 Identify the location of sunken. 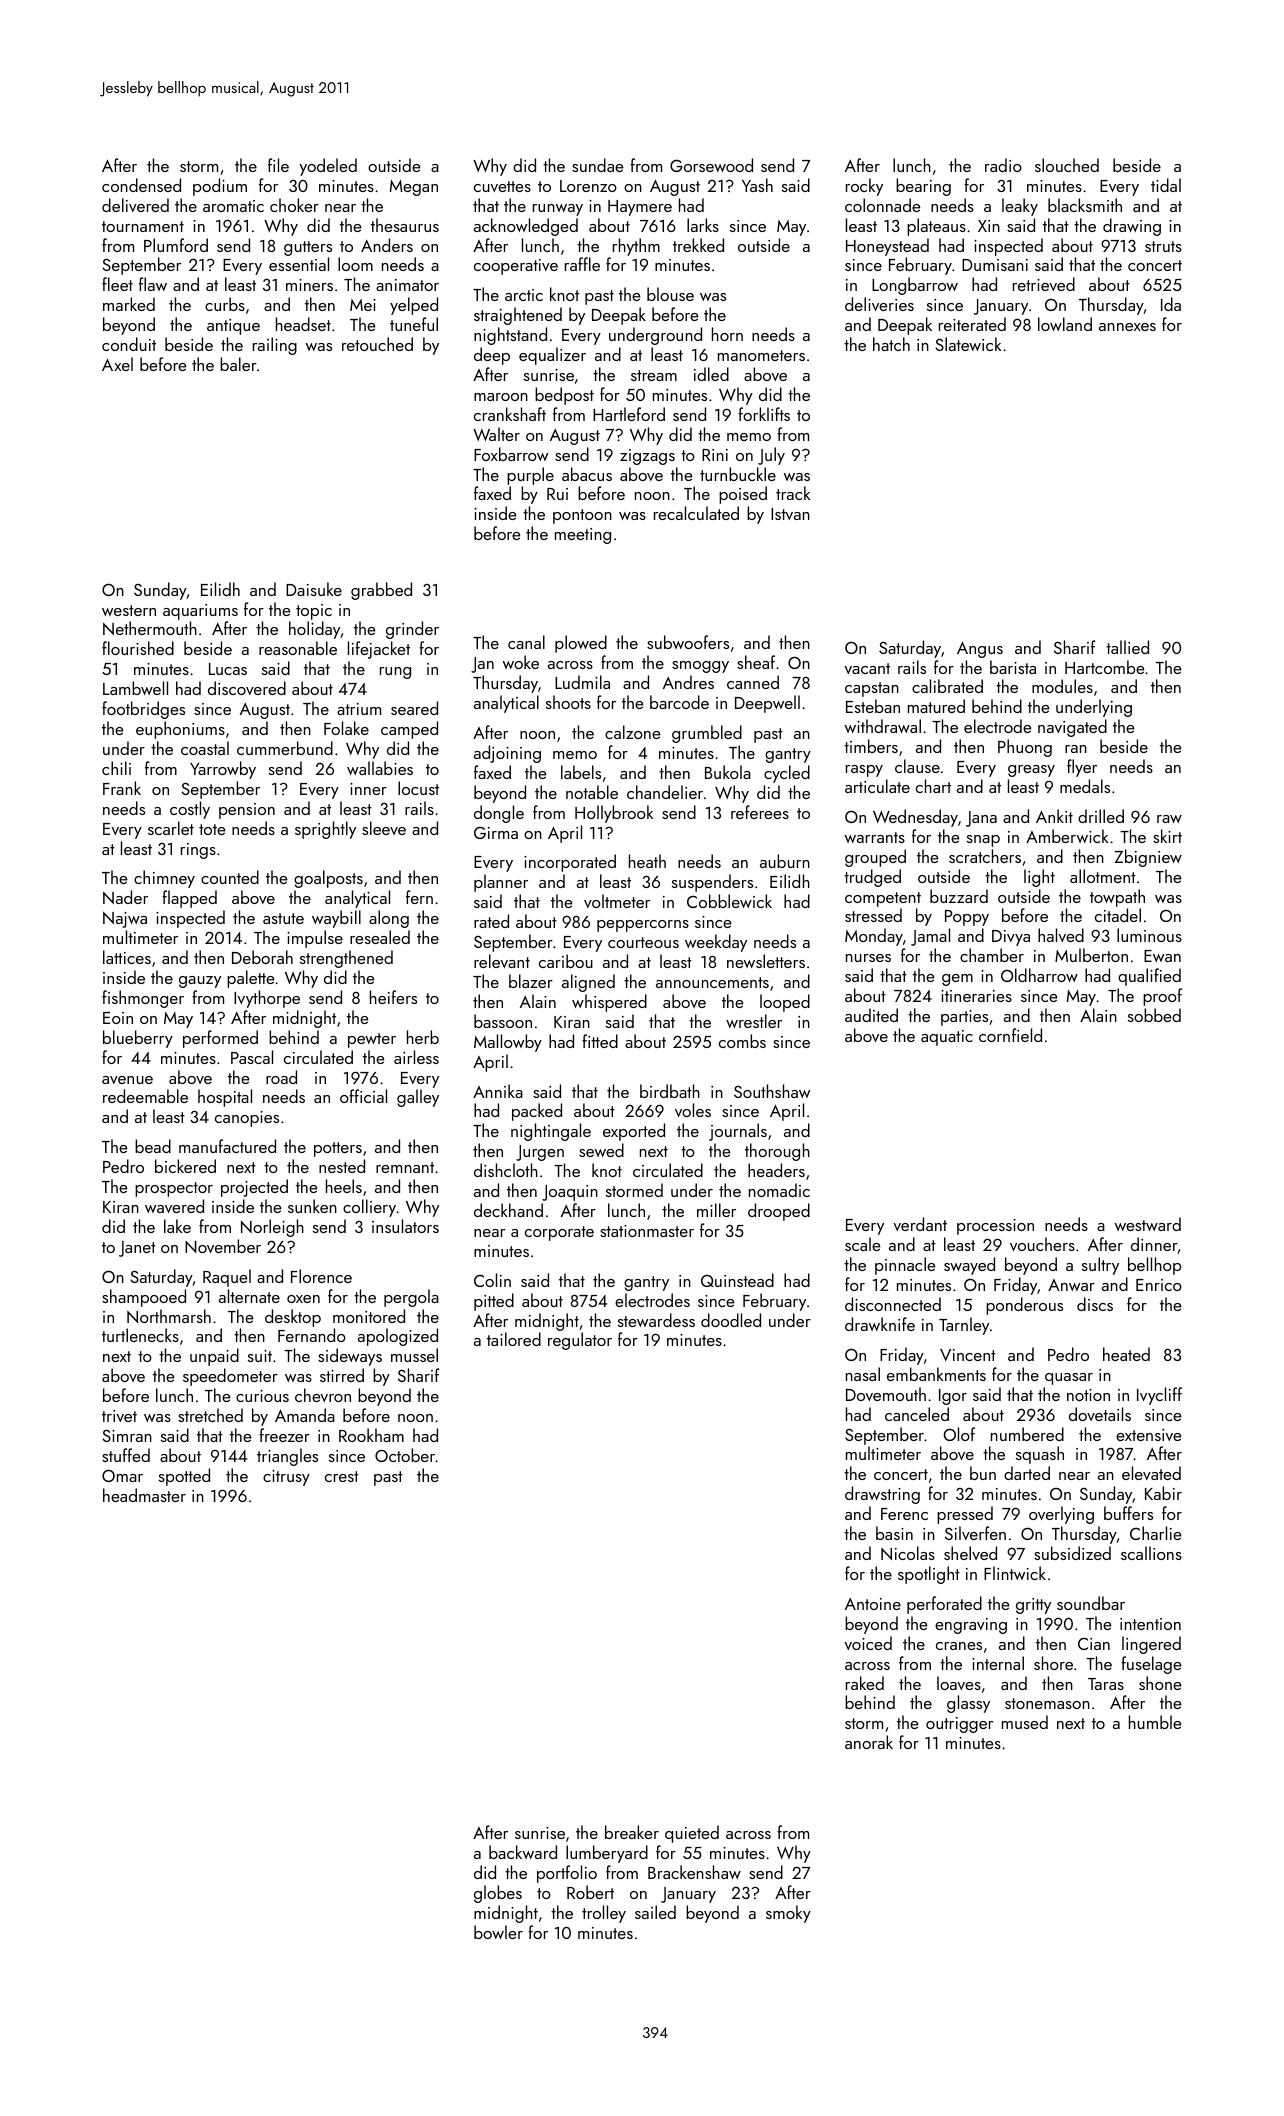
(312, 1206).
